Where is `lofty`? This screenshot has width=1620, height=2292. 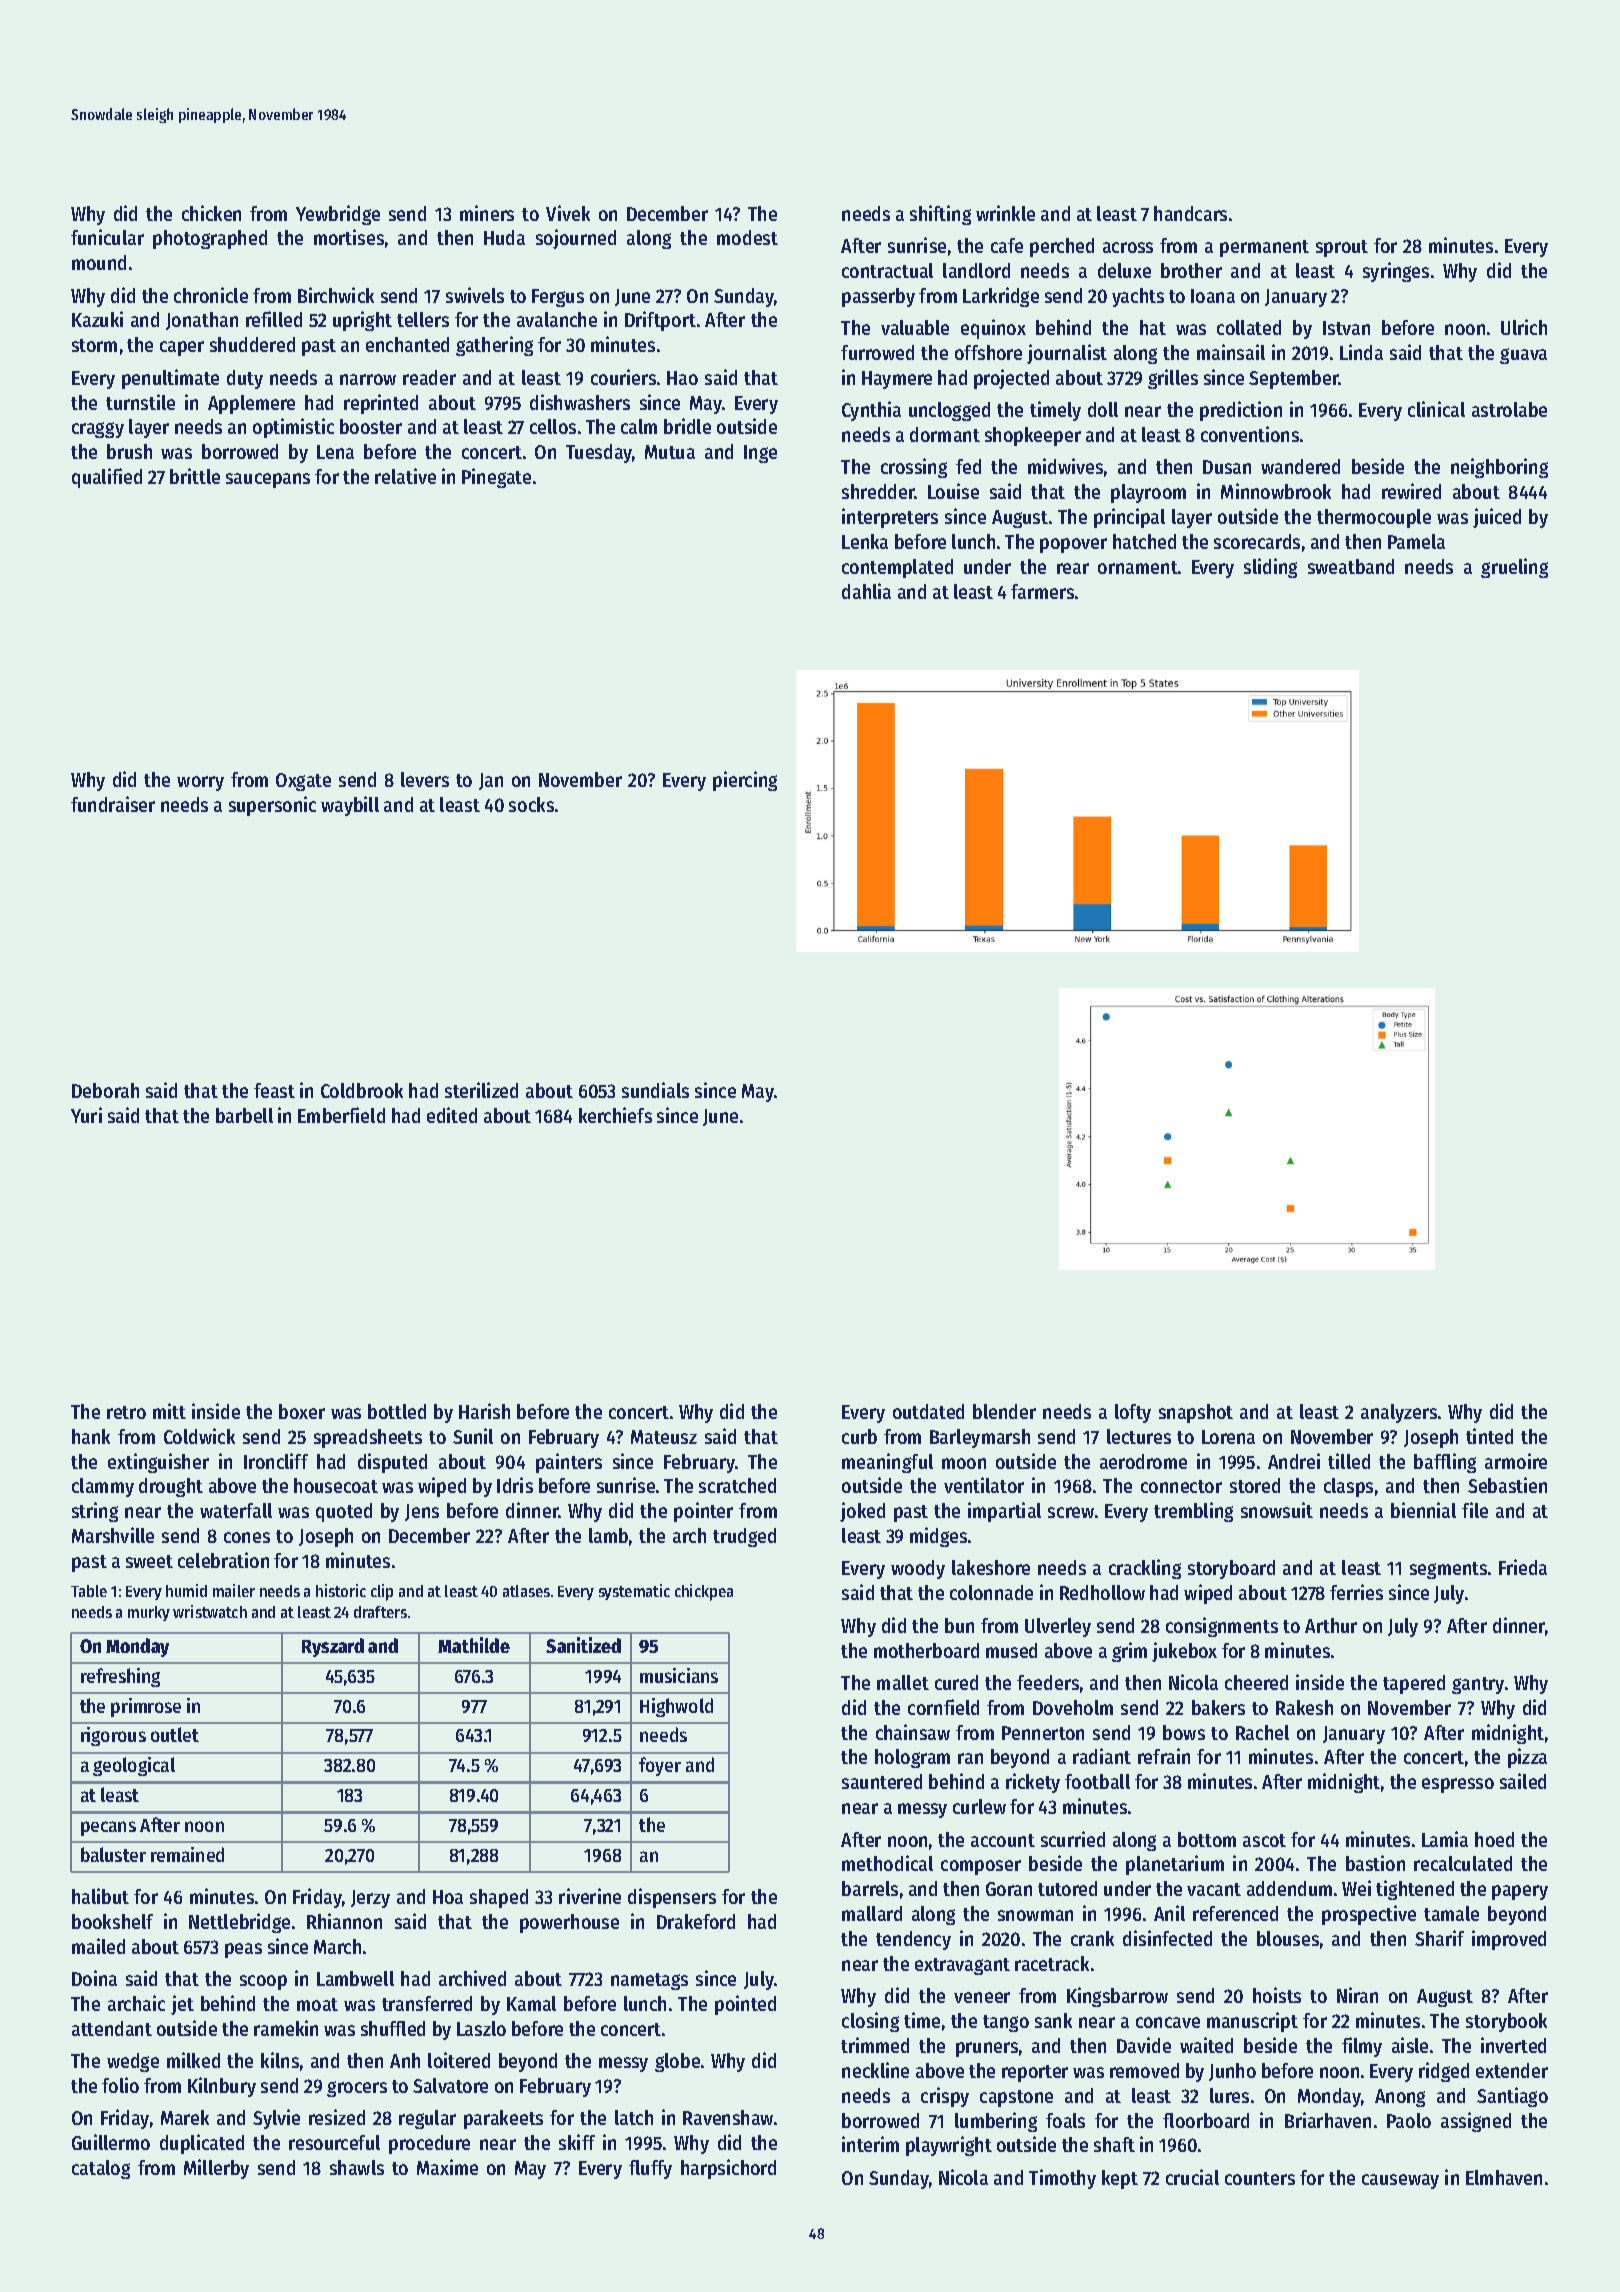
lofty is located at coordinates (1133, 1413).
